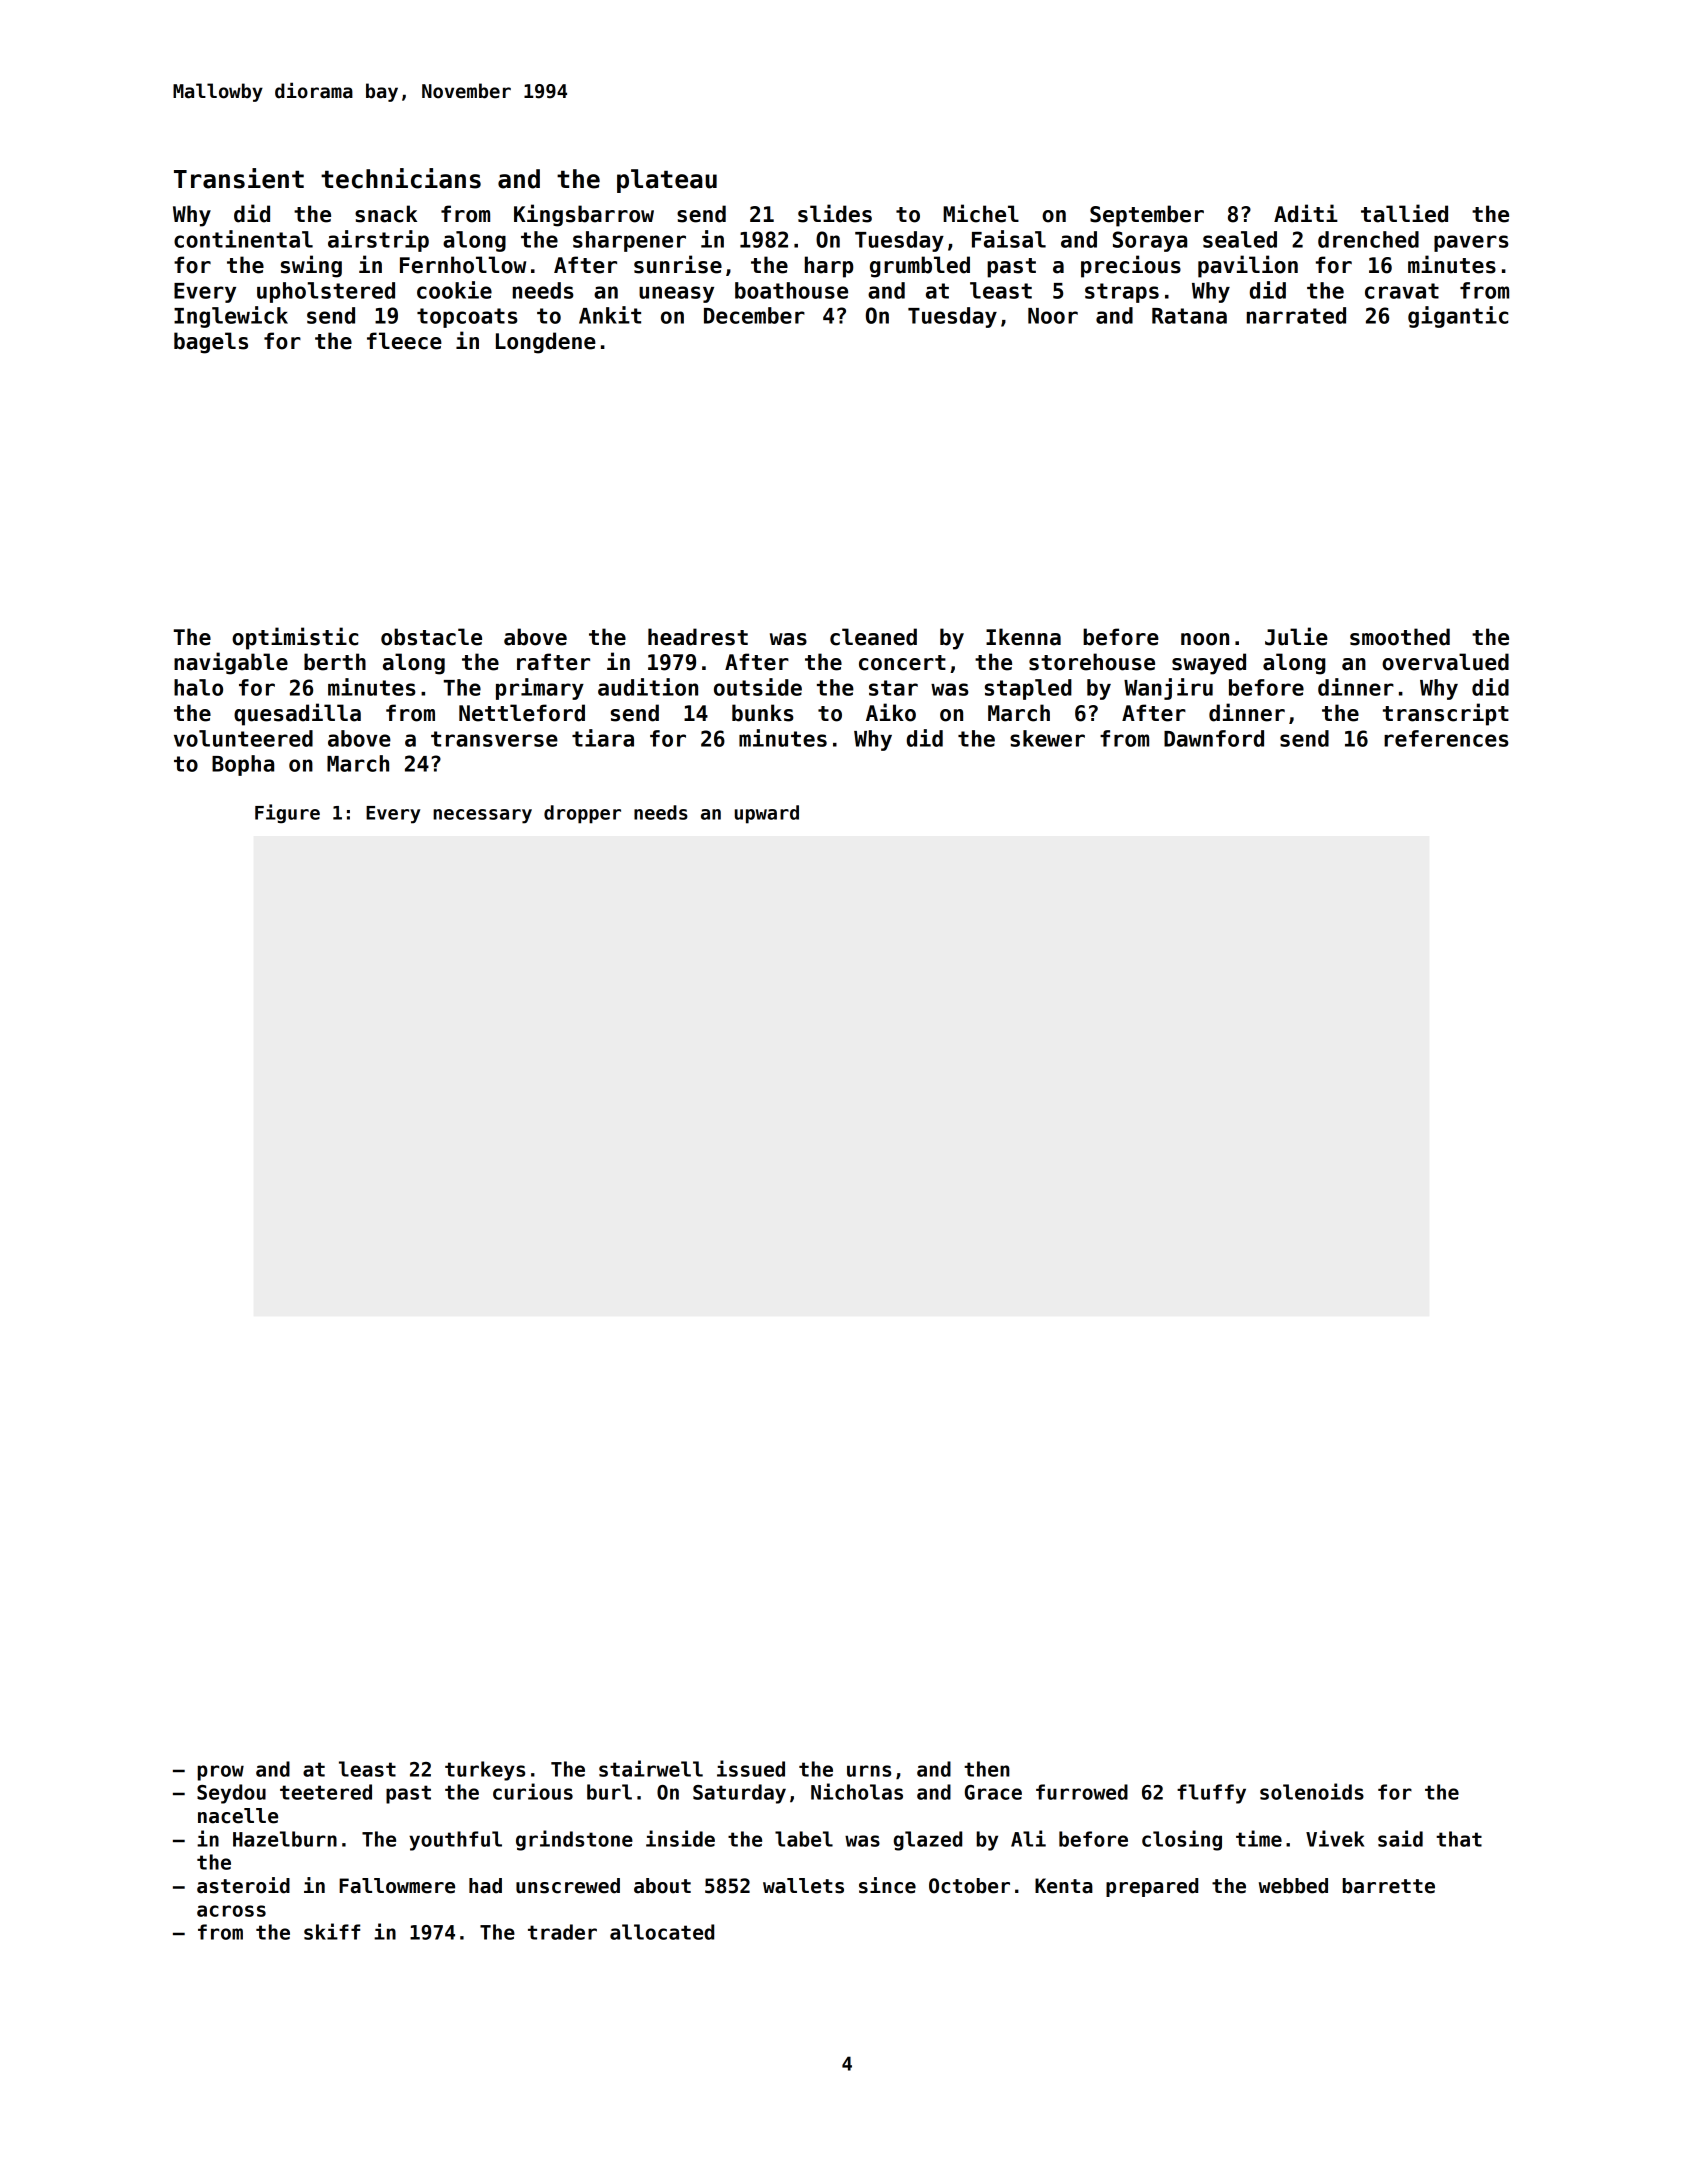 This image has width=1683, height=2178. I want to click on issued, so click(751, 1768).
